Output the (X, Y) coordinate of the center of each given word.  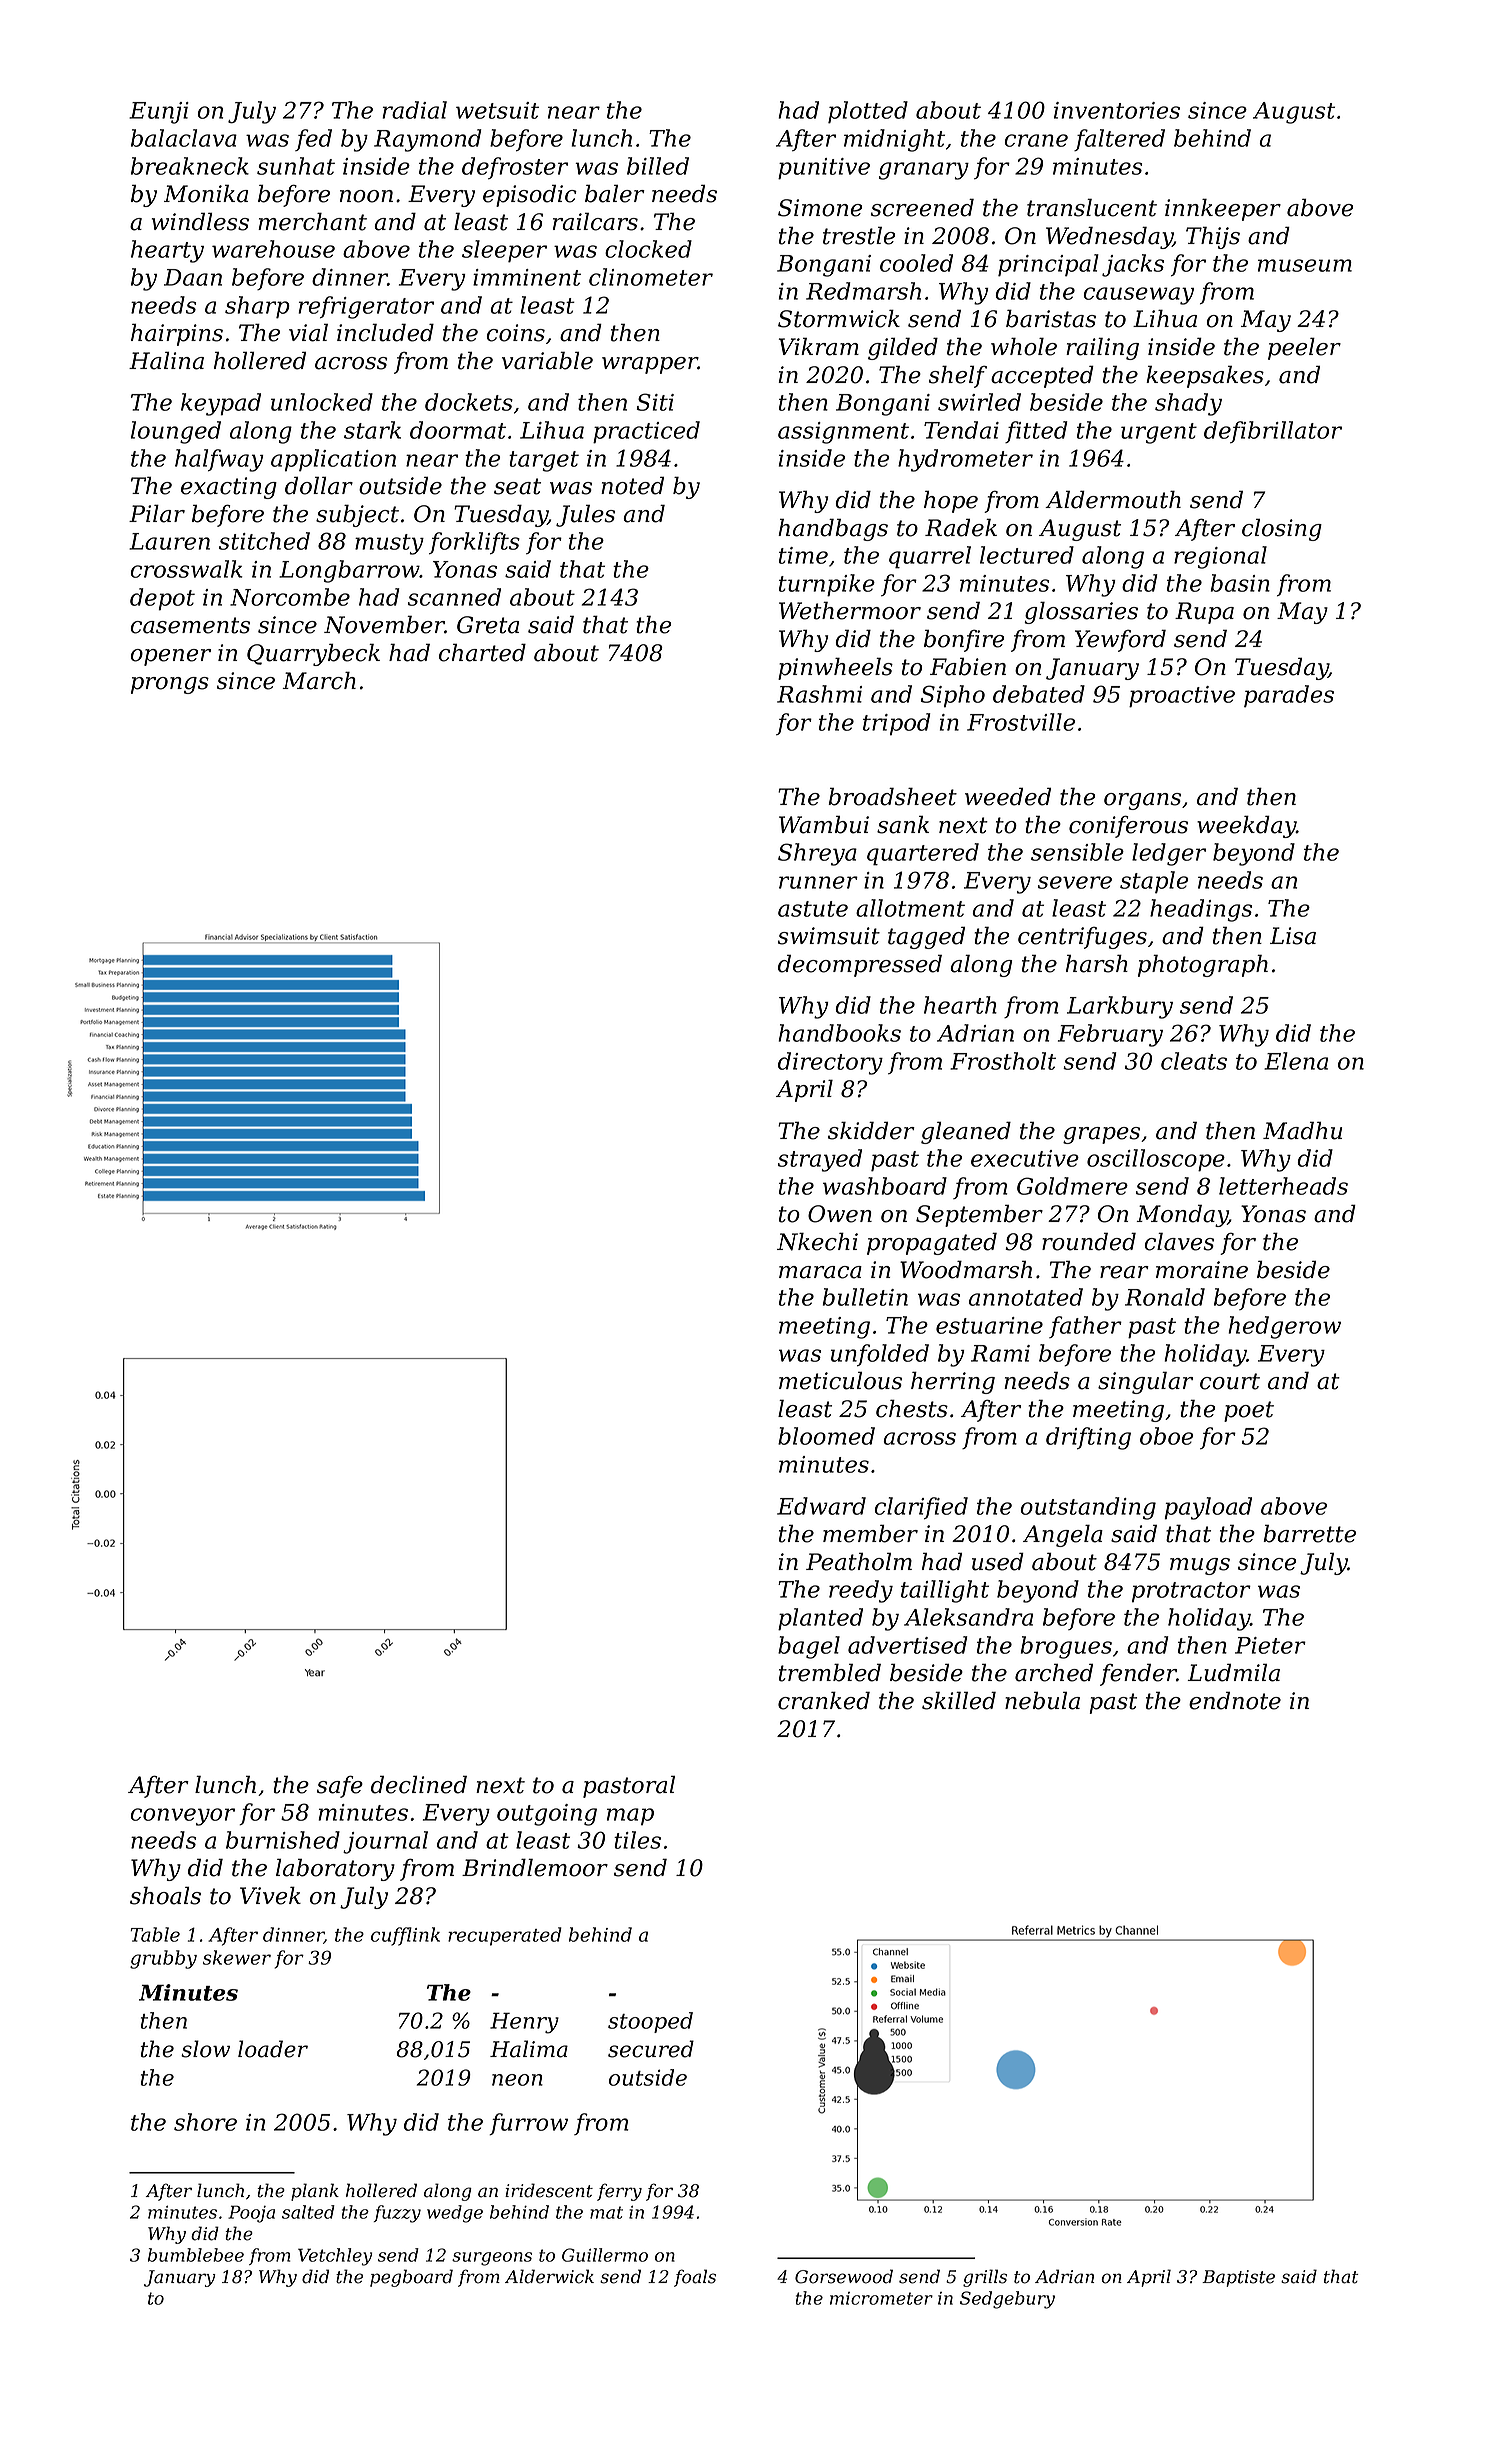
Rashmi (819, 694)
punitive (824, 169)
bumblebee (196, 2255)
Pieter (1270, 1645)
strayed (820, 1160)
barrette (1309, 1534)
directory (830, 1063)
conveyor (183, 1817)
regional (1220, 557)
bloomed (826, 1436)
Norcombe (290, 597)
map (630, 1816)
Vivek (270, 1895)
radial (414, 110)
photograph (1203, 966)
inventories (1117, 110)
